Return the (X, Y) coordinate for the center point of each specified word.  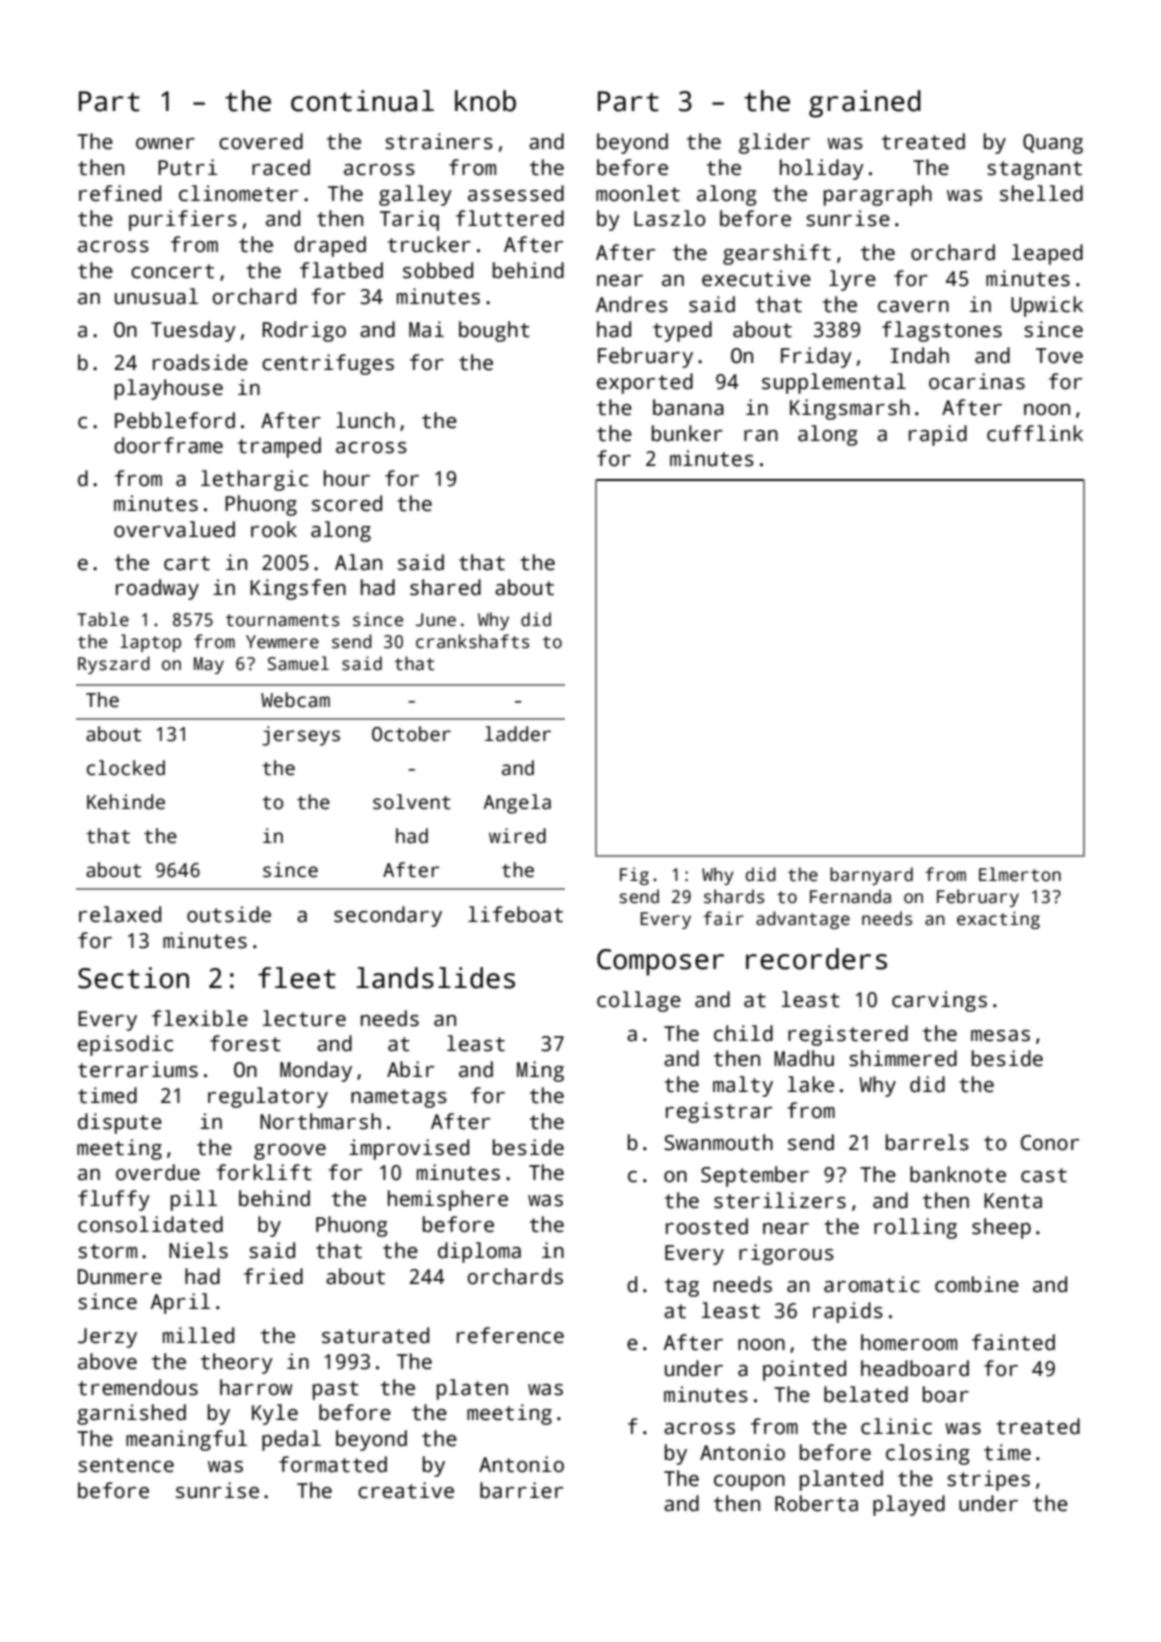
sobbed (438, 270)
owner (165, 144)
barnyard (871, 876)
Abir (410, 1069)
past (336, 1390)
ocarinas (977, 381)
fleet (297, 978)
